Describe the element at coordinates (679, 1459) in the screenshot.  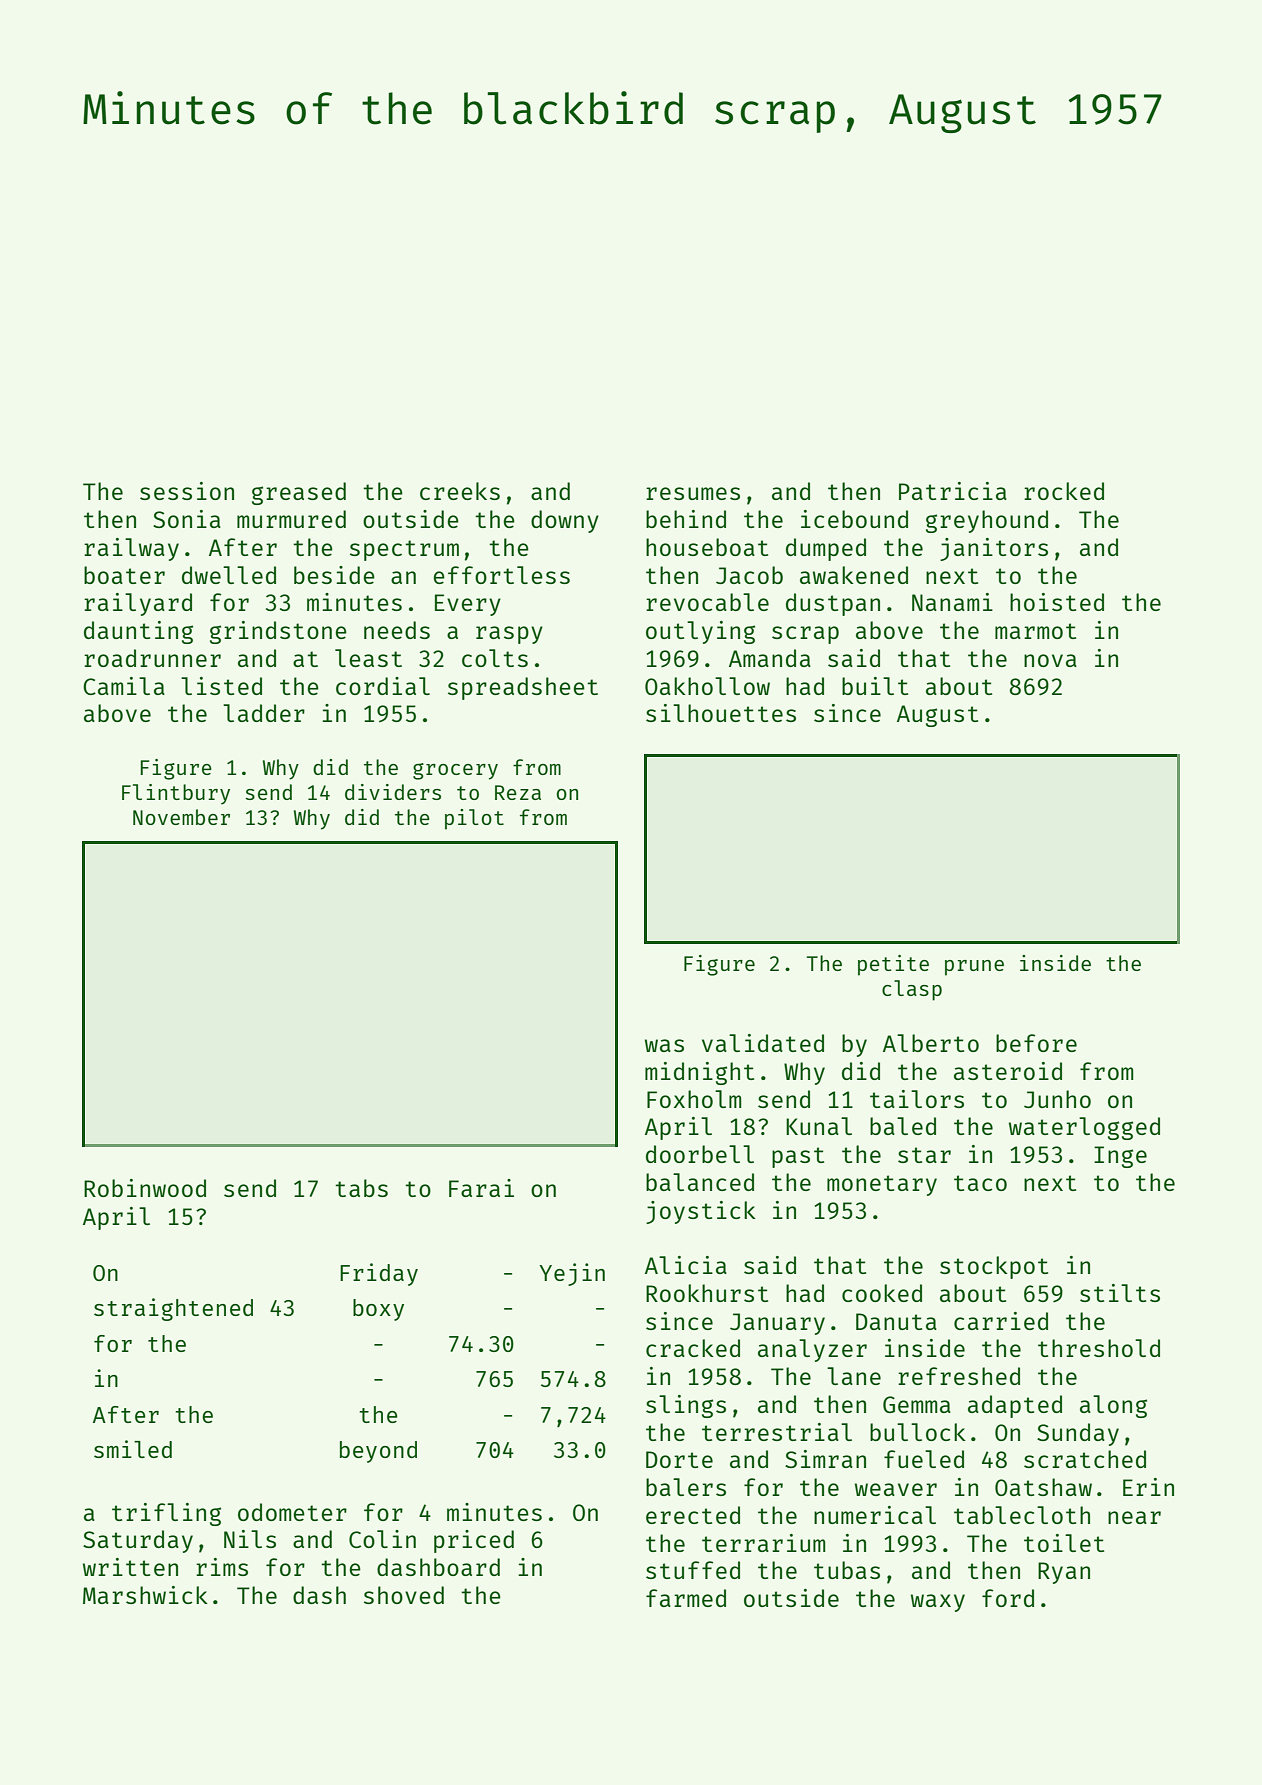
I see `Dorte` at that location.
